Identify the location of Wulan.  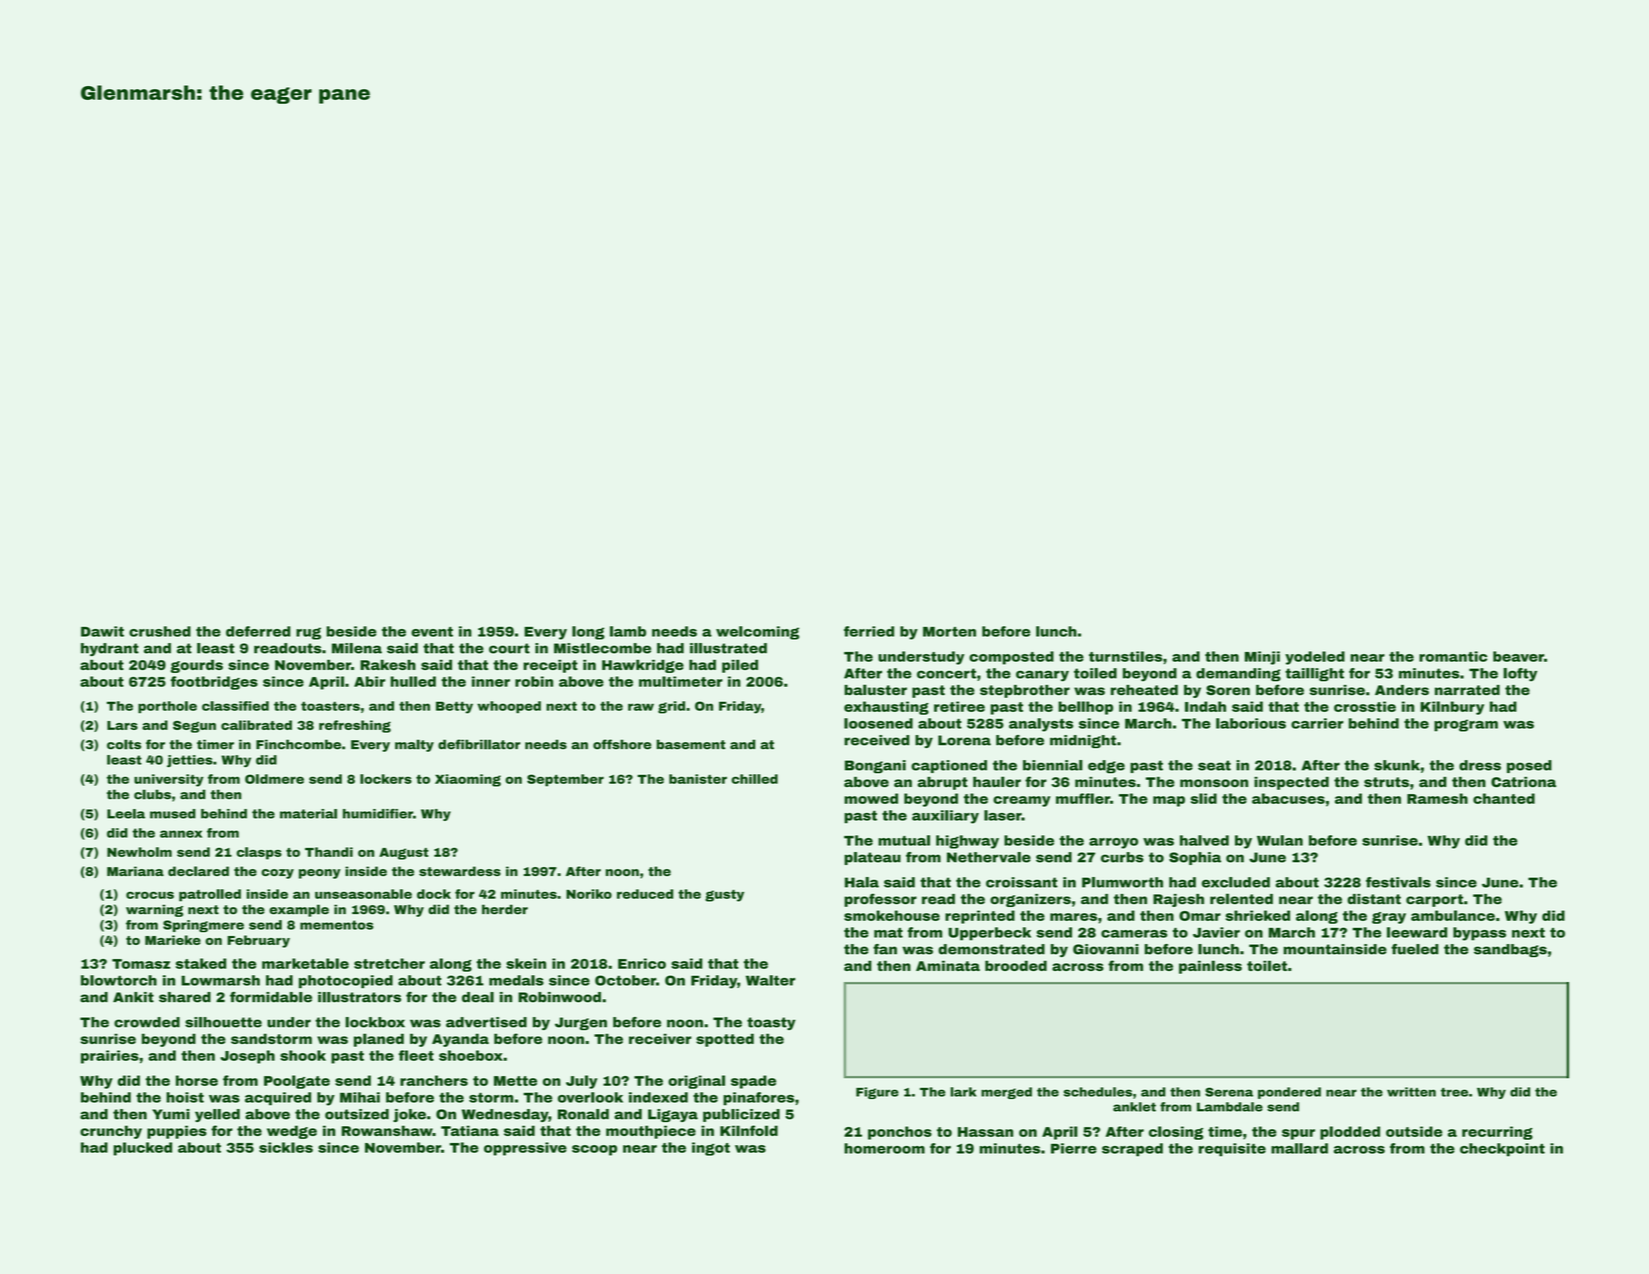
(1280, 840).
